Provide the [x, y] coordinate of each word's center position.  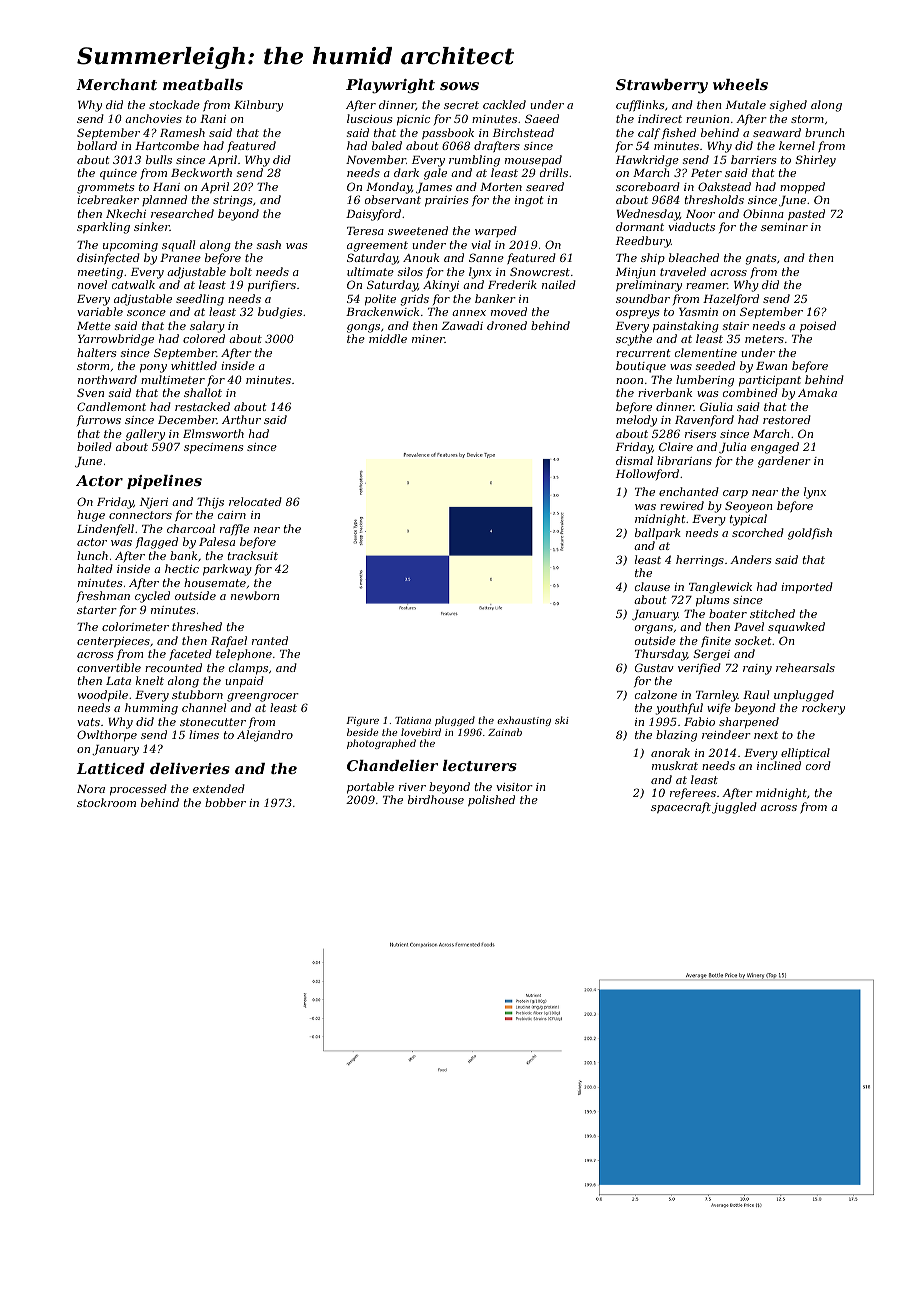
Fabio [699, 721]
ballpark [658, 534]
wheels [740, 84]
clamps [248, 669]
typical [748, 520]
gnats [761, 259]
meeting [100, 273]
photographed [381, 744]
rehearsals [805, 667]
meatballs [203, 84]
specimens [213, 448]
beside [362, 732]
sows [459, 86]
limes [204, 734]
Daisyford [373, 215]
